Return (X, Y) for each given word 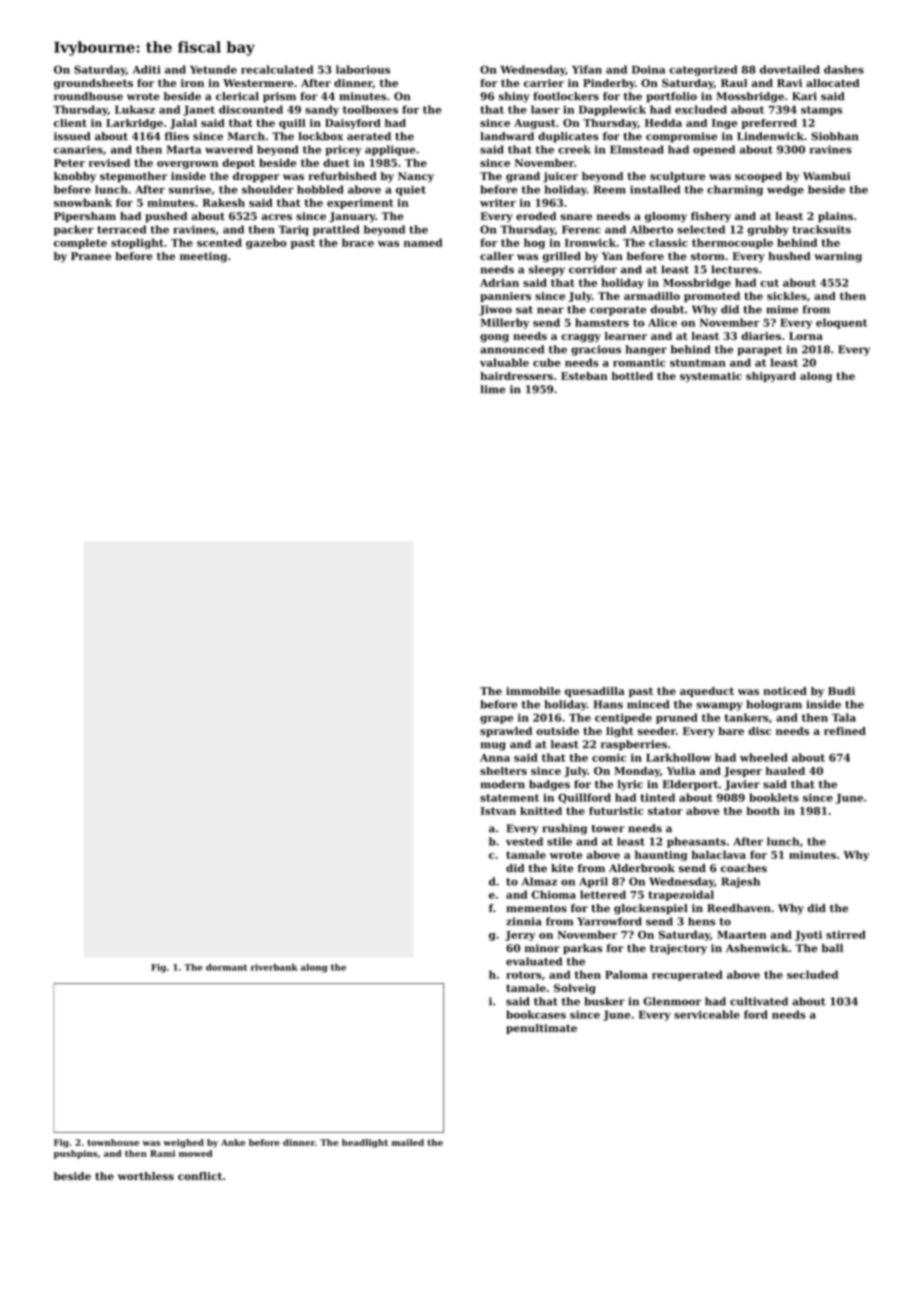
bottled (632, 376)
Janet (199, 111)
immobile (533, 691)
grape (496, 720)
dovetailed (790, 69)
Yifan (587, 69)
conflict (200, 1176)
